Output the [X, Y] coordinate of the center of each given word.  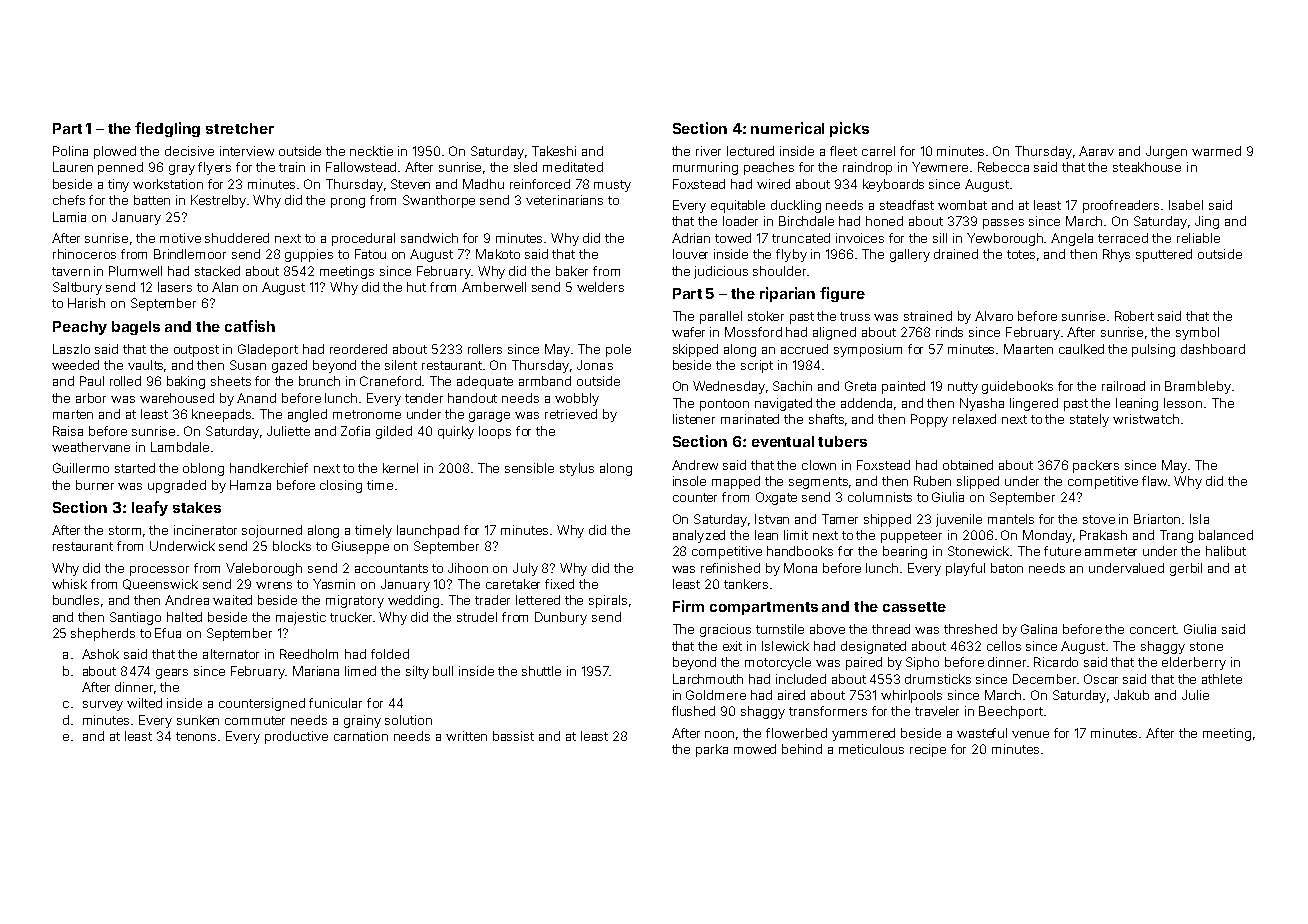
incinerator [205, 530]
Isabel [1186, 205]
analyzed [699, 536]
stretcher [240, 128]
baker [572, 271]
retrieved [571, 414]
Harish [86, 303]
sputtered [1164, 255]
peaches [769, 168]
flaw [1154, 481]
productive [296, 737]
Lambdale [180, 447]
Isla [1199, 519]
